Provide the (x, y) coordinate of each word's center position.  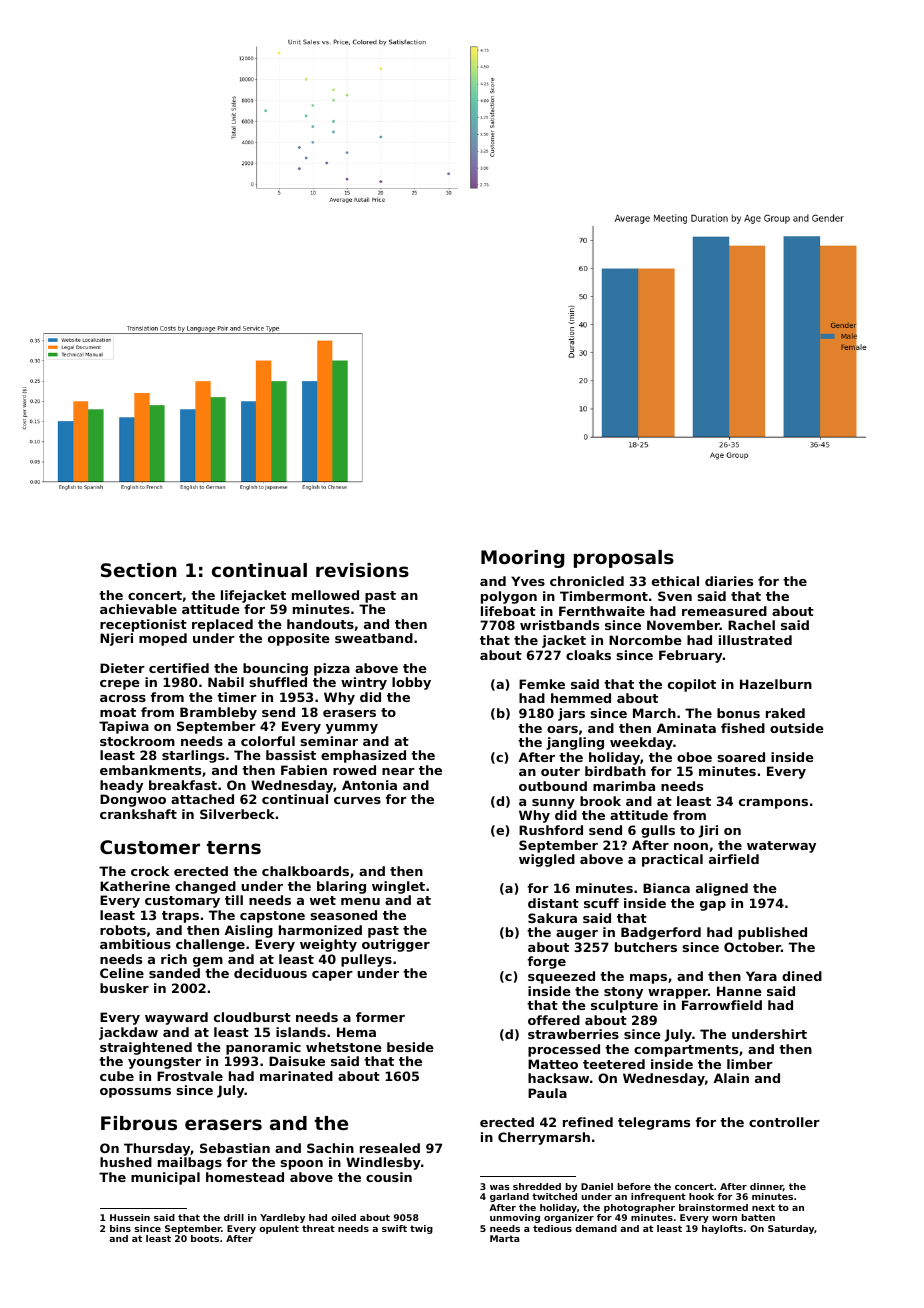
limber (750, 1064)
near (398, 771)
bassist (291, 755)
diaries (729, 581)
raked (785, 713)
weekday (641, 743)
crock (150, 871)
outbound (553, 786)
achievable (138, 609)
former (380, 1017)
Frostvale (190, 1076)
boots (205, 1238)
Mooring (522, 559)
